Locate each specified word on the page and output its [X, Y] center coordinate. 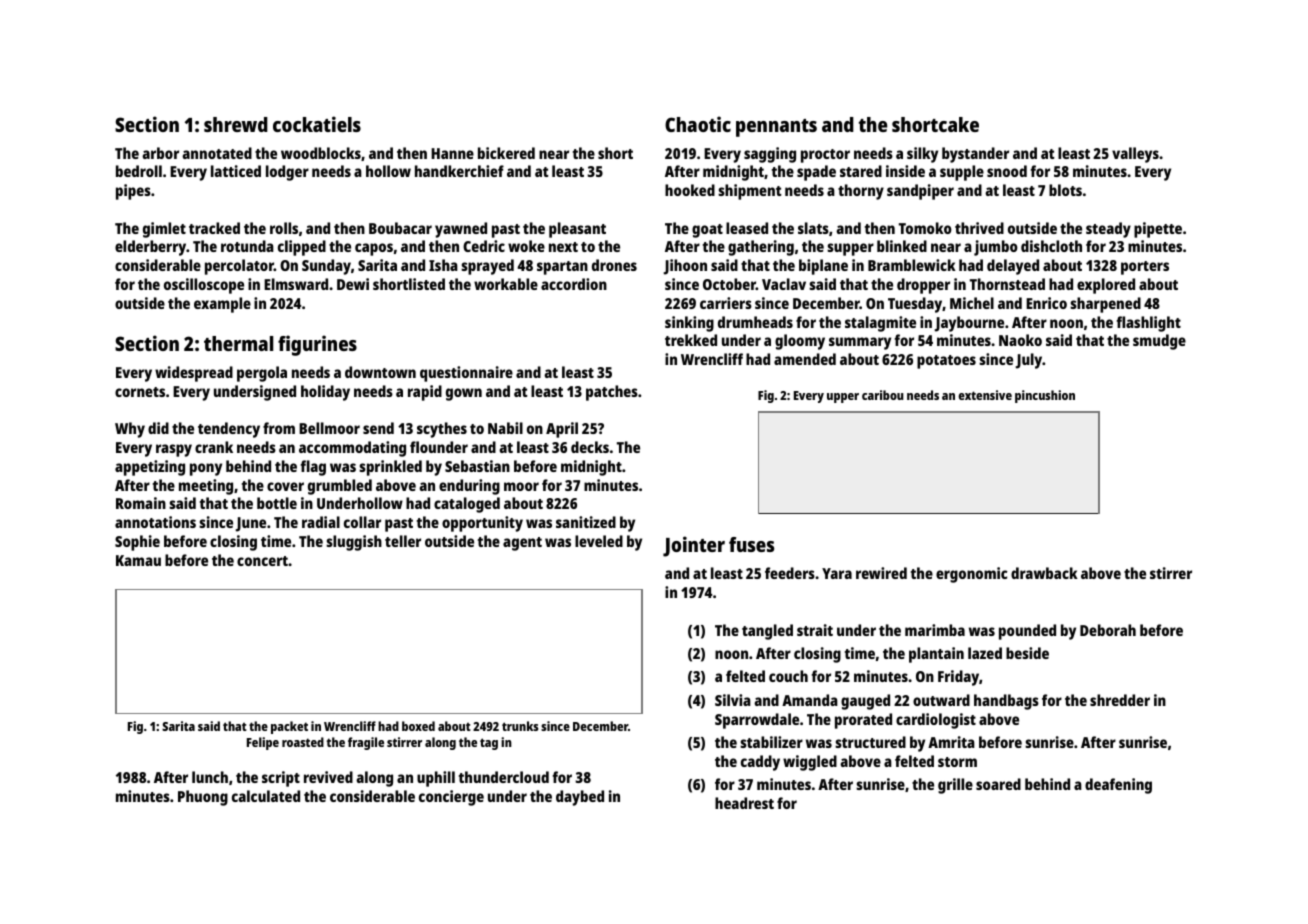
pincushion [1045, 396]
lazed [985, 653]
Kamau [138, 560]
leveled [599, 541]
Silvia [733, 700]
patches [612, 393]
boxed [418, 726]
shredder [1120, 700]
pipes [133, 192]
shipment [750, 192]
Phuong [203, 798]
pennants [776, 128]
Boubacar [400, 228]
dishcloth [1051, 246]
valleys [1135, 155]
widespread [194, 374]
